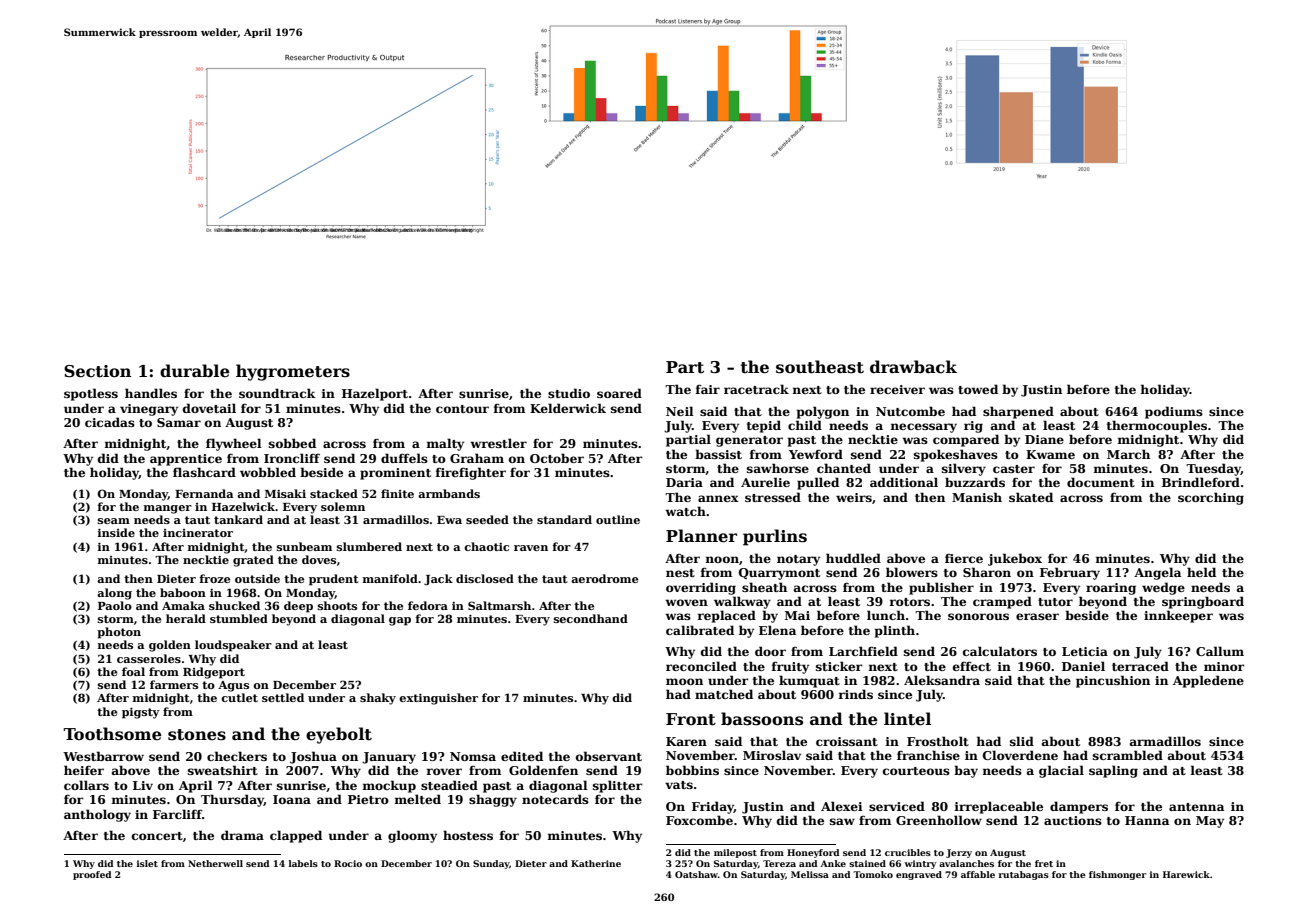  What do you see at coordinates (805, 425) in the document?
I see `child` at bounding box center [805, 425].
